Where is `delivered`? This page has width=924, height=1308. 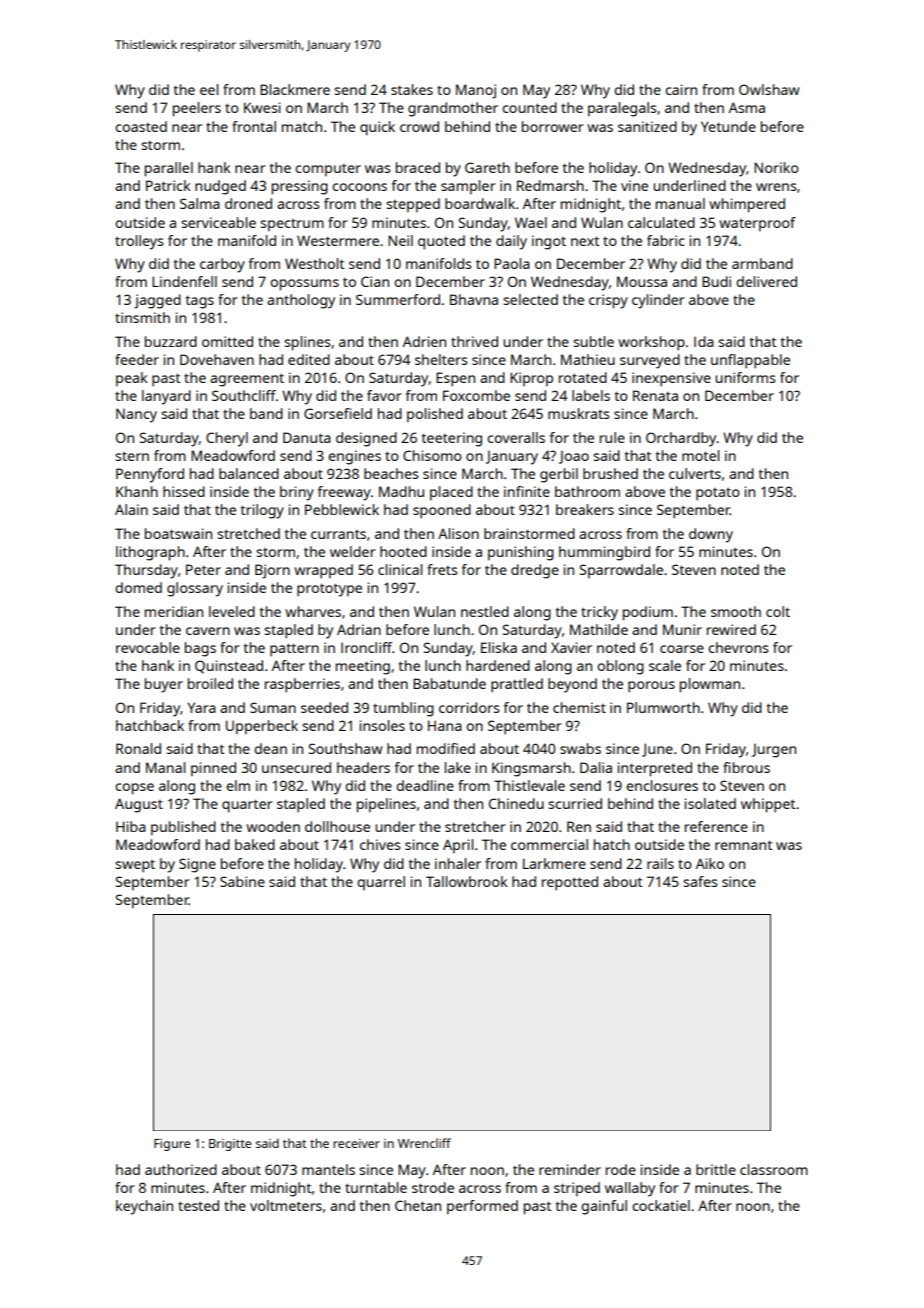
delivered is located at coordinates (766, 281).
